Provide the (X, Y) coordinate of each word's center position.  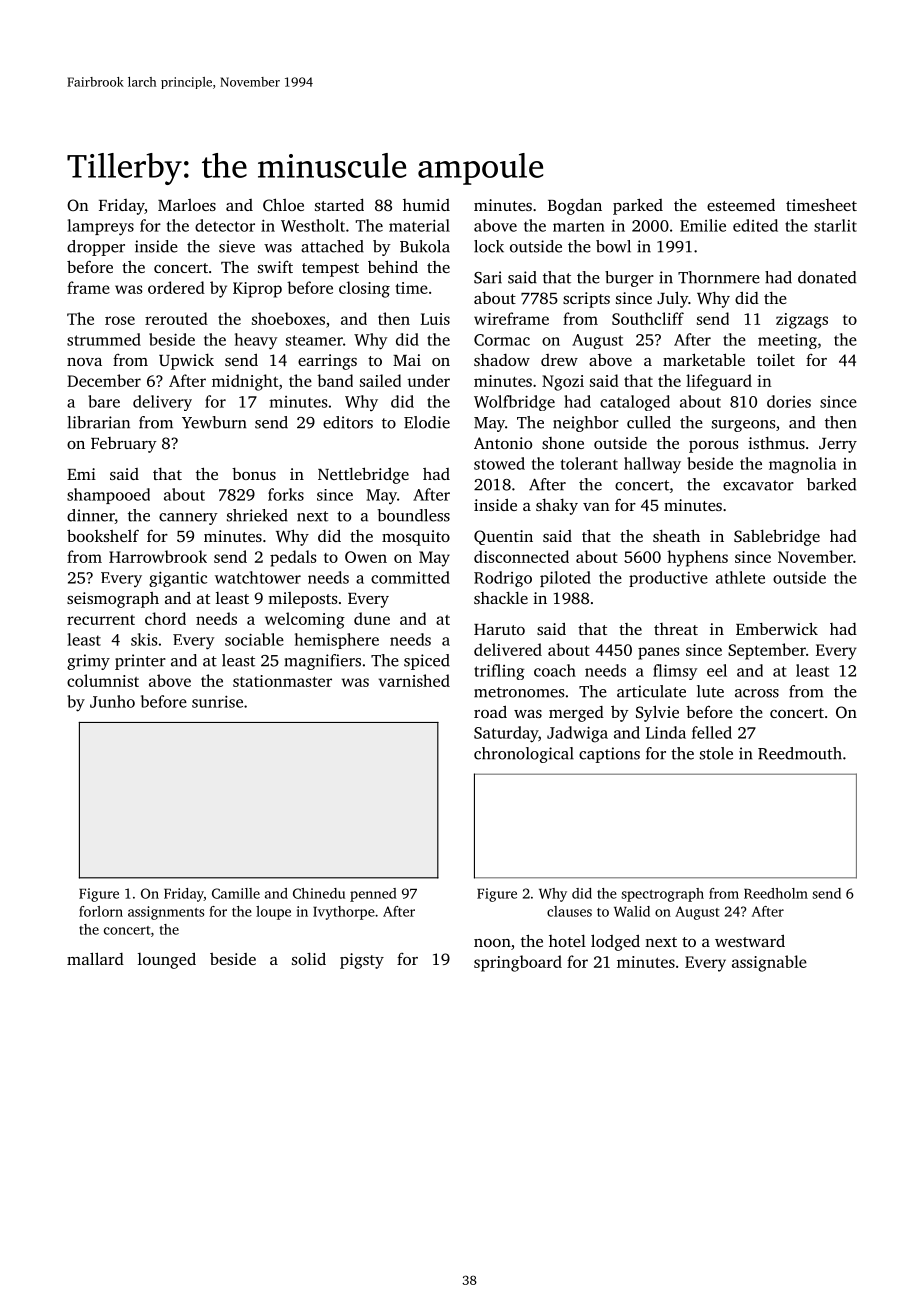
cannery (188, 519)
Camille (236, 893)
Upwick (186, 362)
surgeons (743, 426)
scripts (586, 300)
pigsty (362, 961)
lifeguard (719, 382)
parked (638, 206)
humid (426, 205)
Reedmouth (800, 753)
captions (609, 755)
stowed (499, 463)
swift (275, 267)
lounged (167, 960)
